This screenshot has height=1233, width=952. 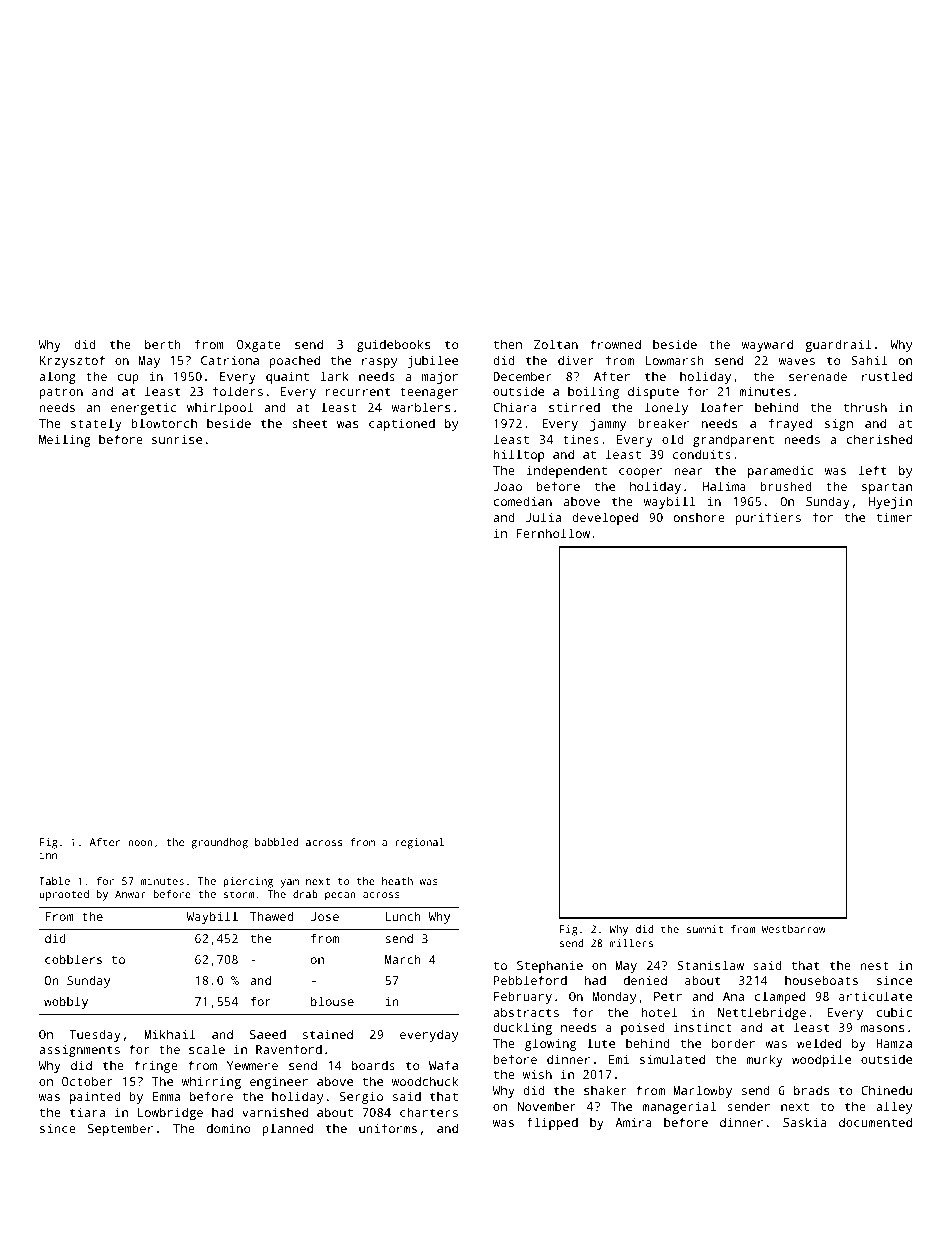 I want to click on purifiers, so click(x=768, y=518).
